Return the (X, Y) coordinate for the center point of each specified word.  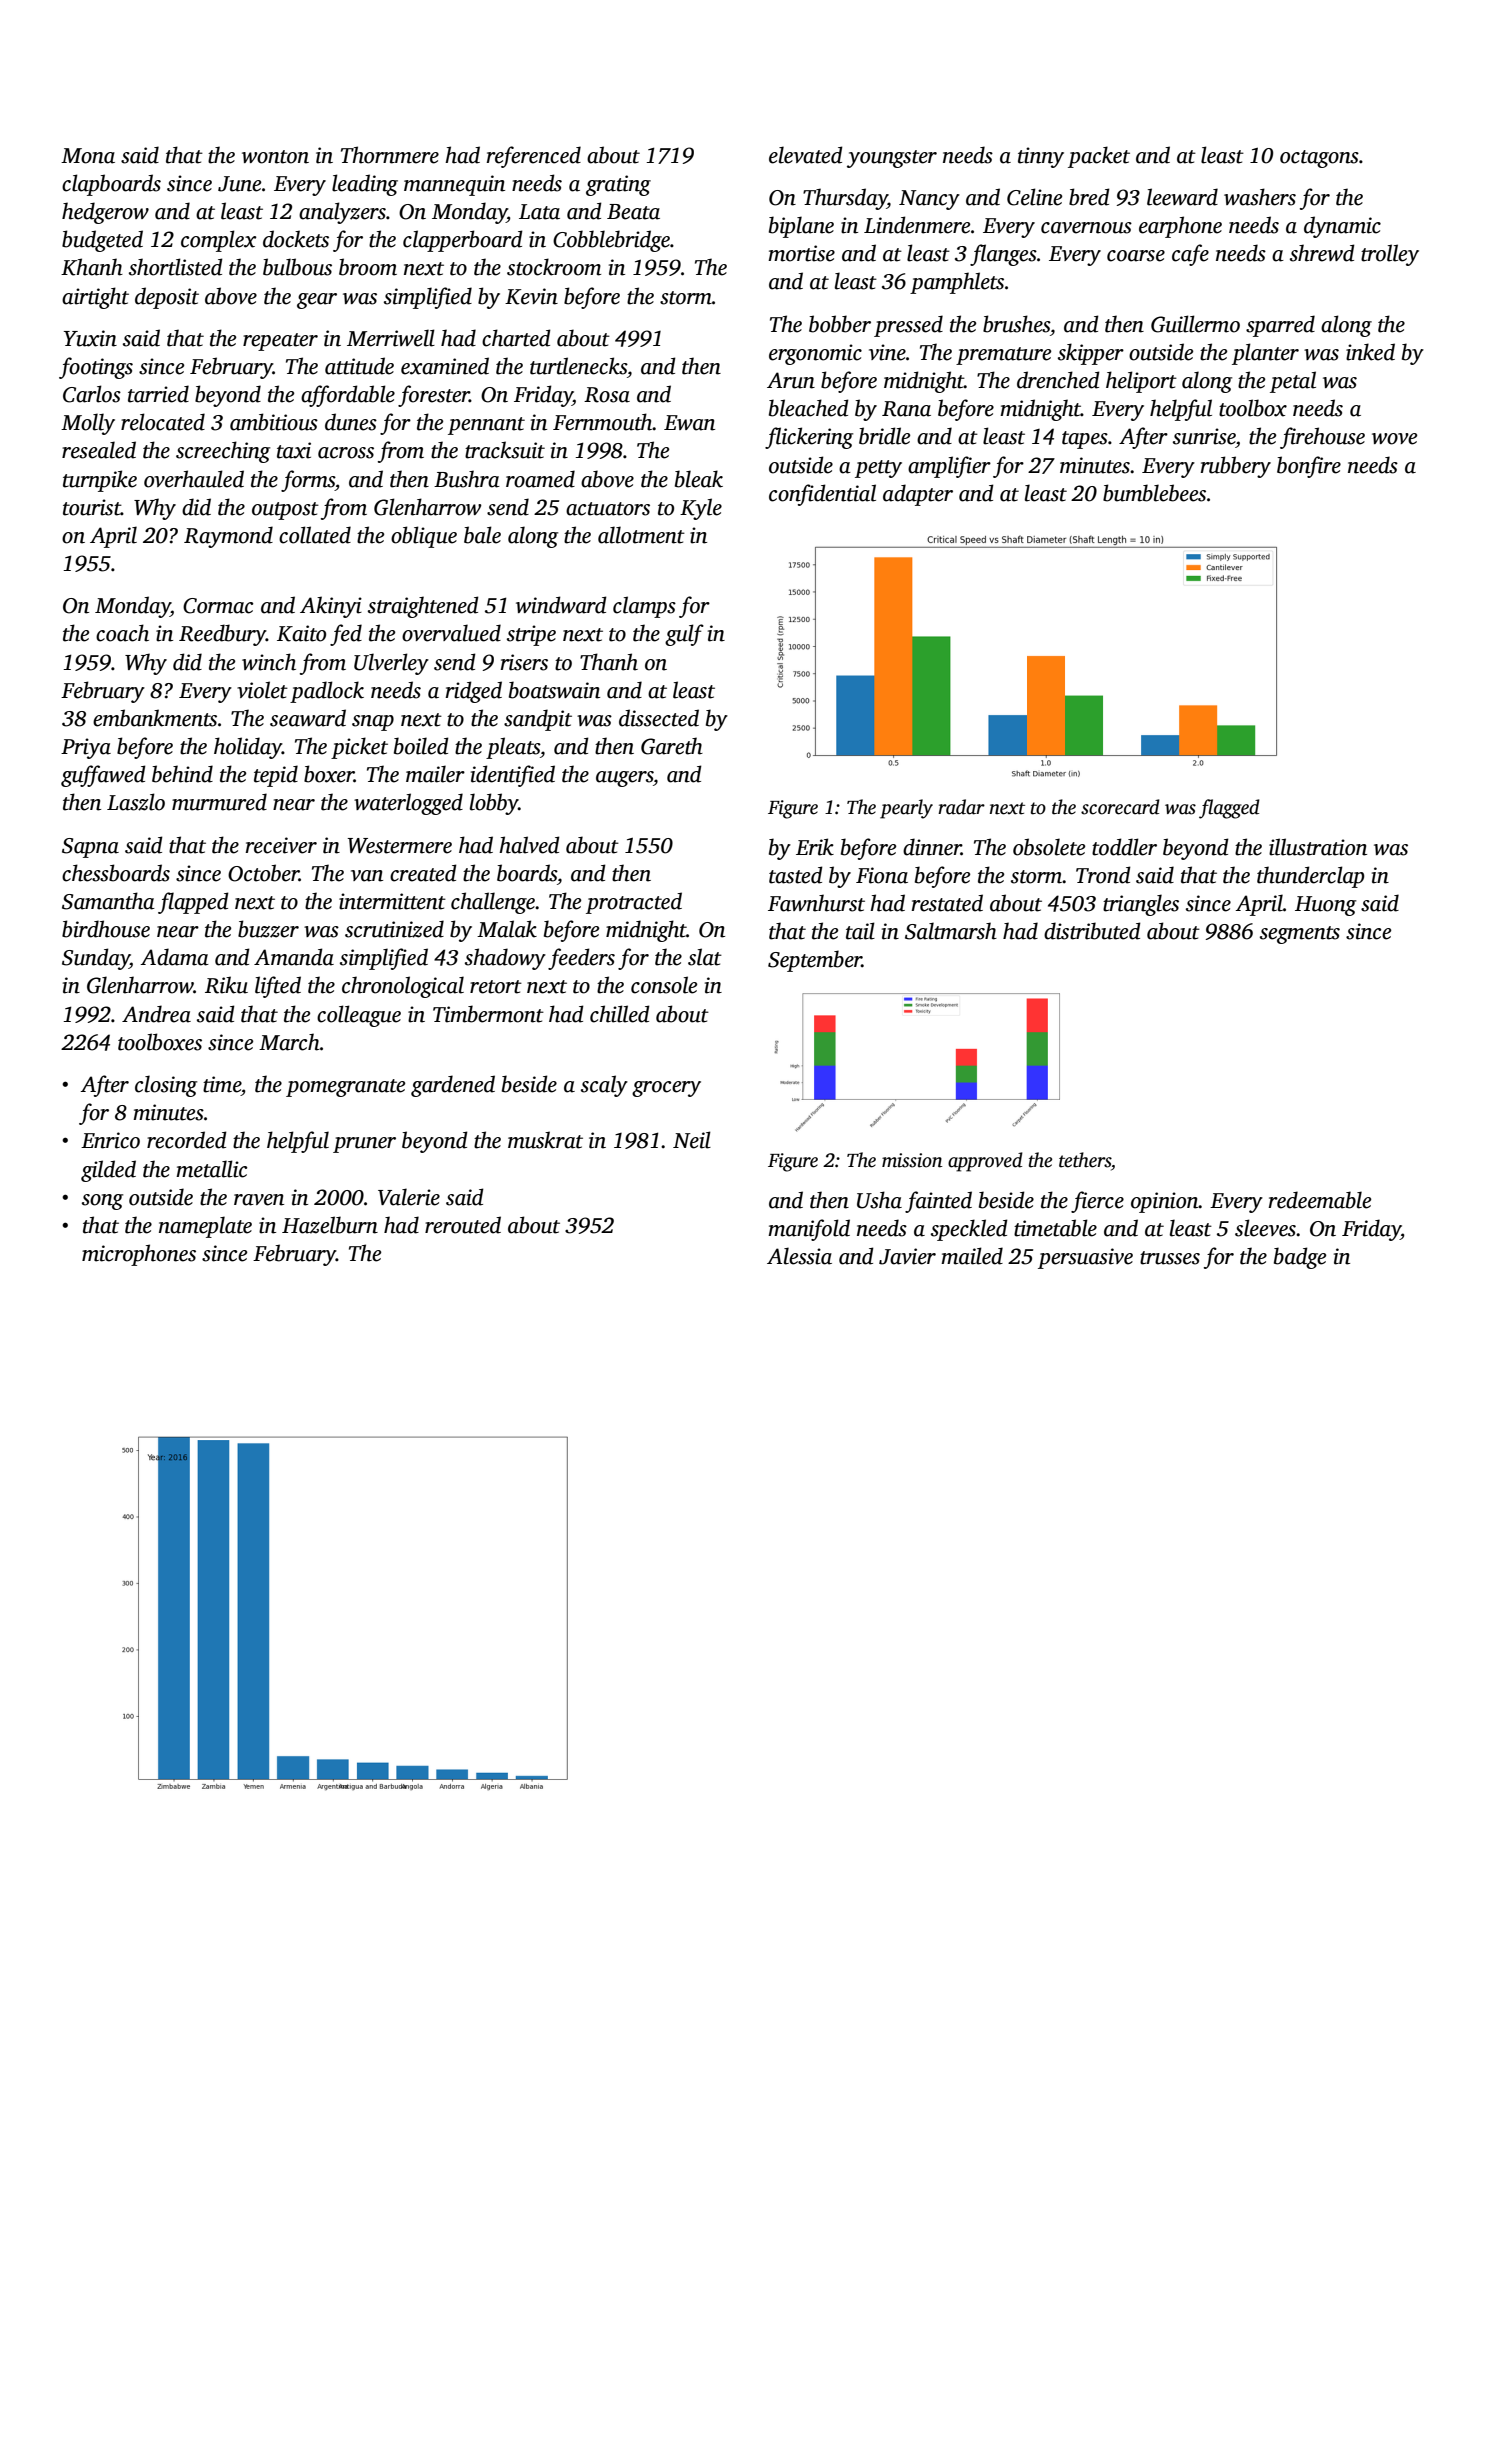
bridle (884, 436)
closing (166, 1086)
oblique (424, 537)
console (664, 985)
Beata (633, 212)
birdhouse (106, 929)
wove (1394, 439)
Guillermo (1195, 324)
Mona (88, 156)
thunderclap (1310, 877)
